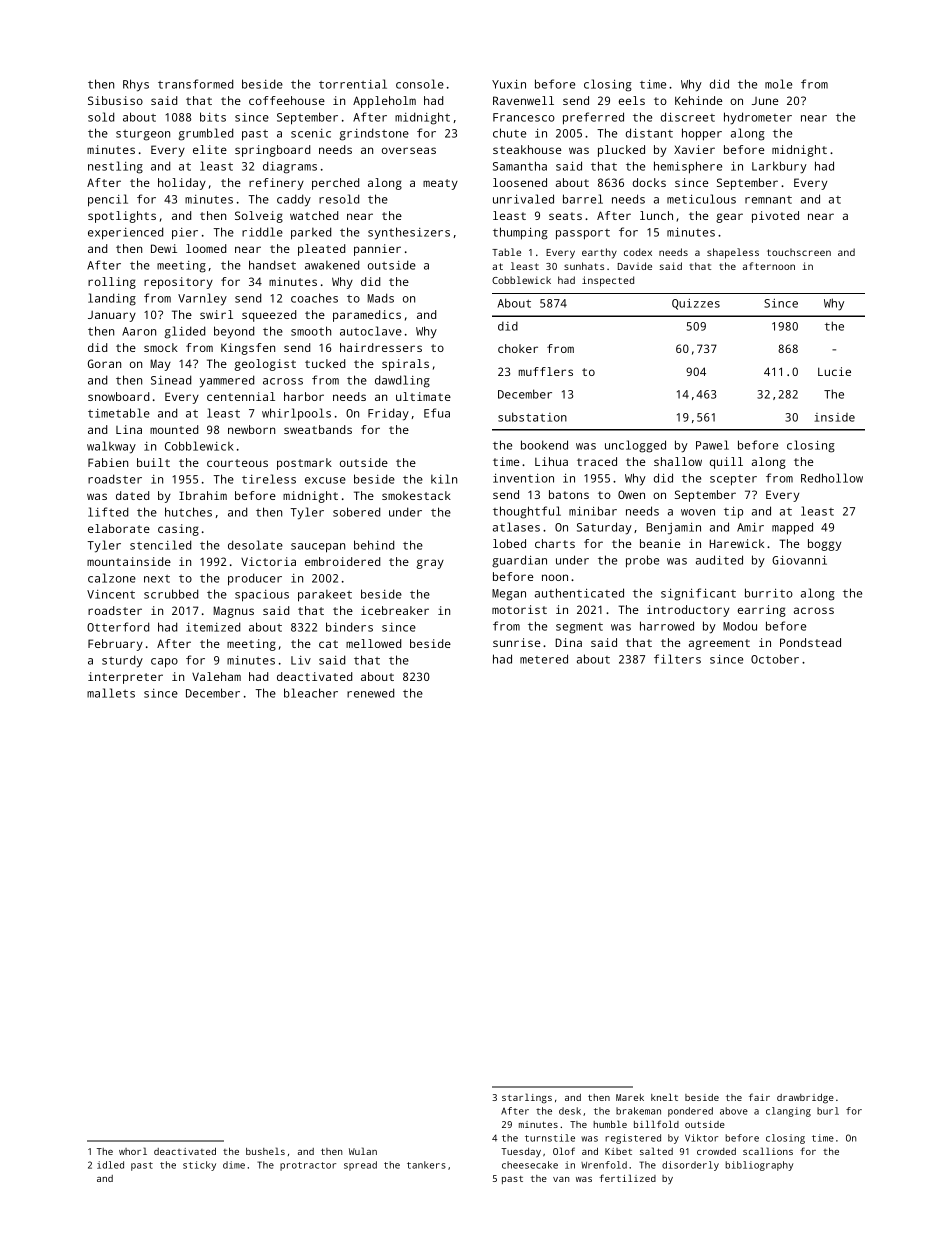 The height and width of the document is (1233, 952). I want to click on protractor, so click(308, 1166).
